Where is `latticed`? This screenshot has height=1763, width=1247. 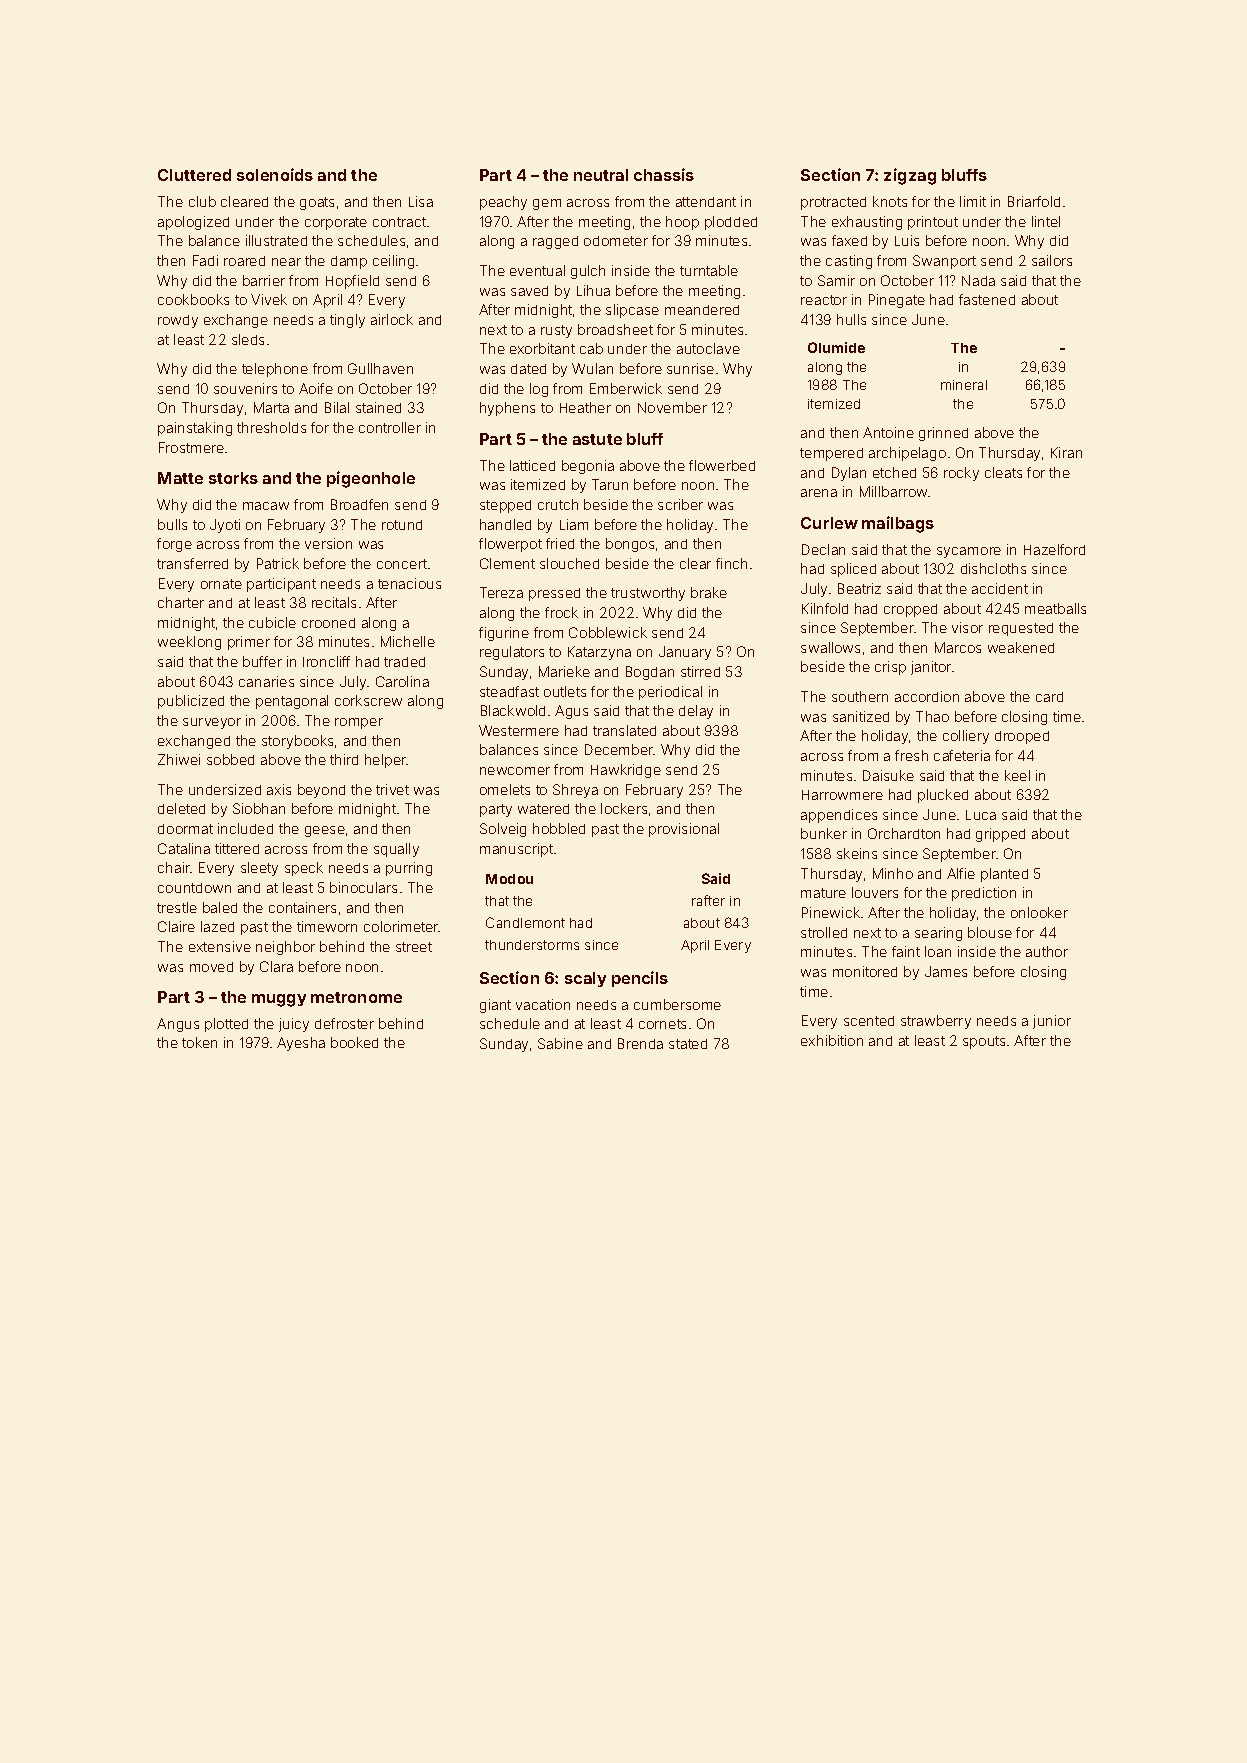 latticed is located at coordinates (532, 465).
